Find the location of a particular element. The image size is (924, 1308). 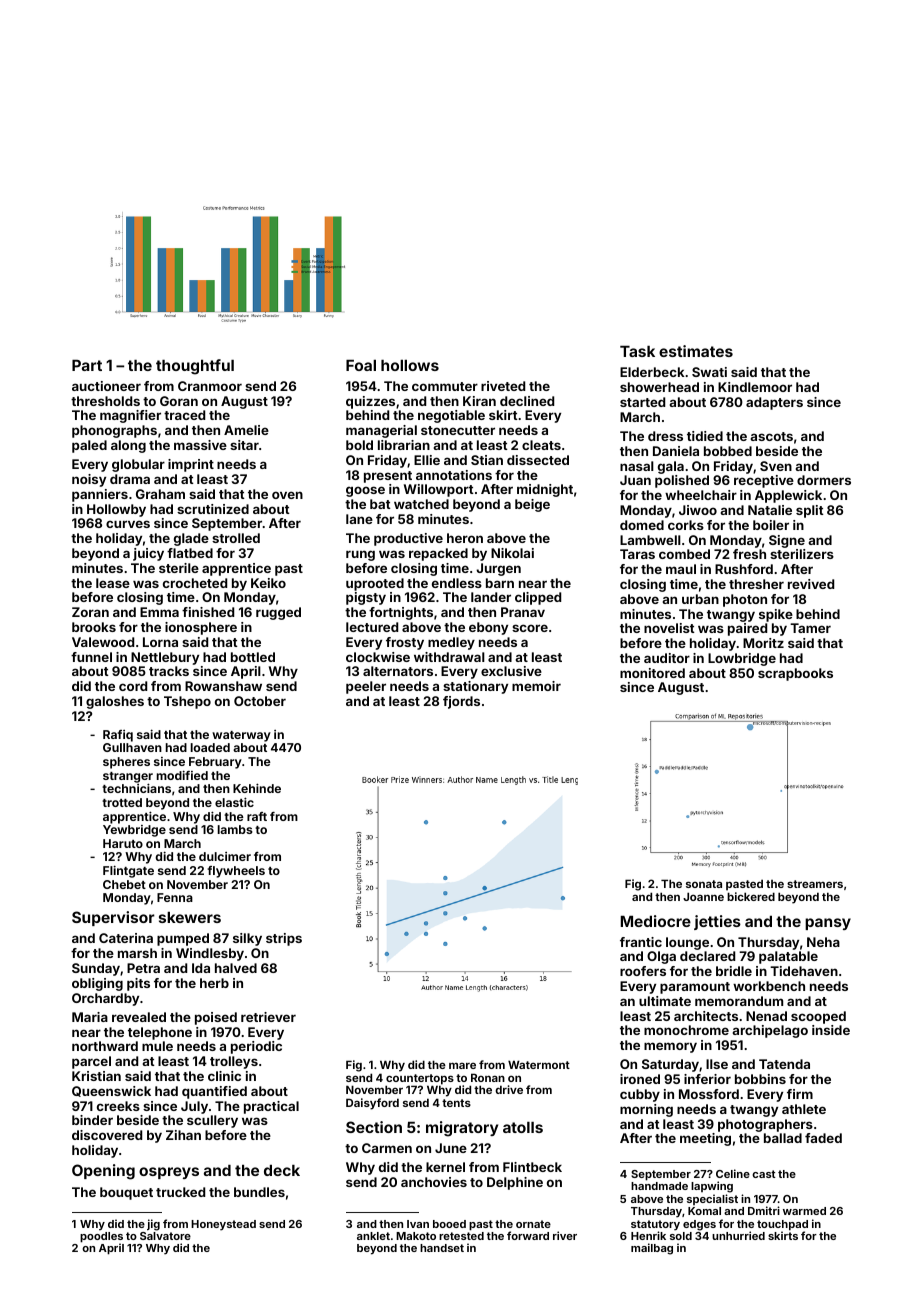

halved is located at coordinates (236, 968).
